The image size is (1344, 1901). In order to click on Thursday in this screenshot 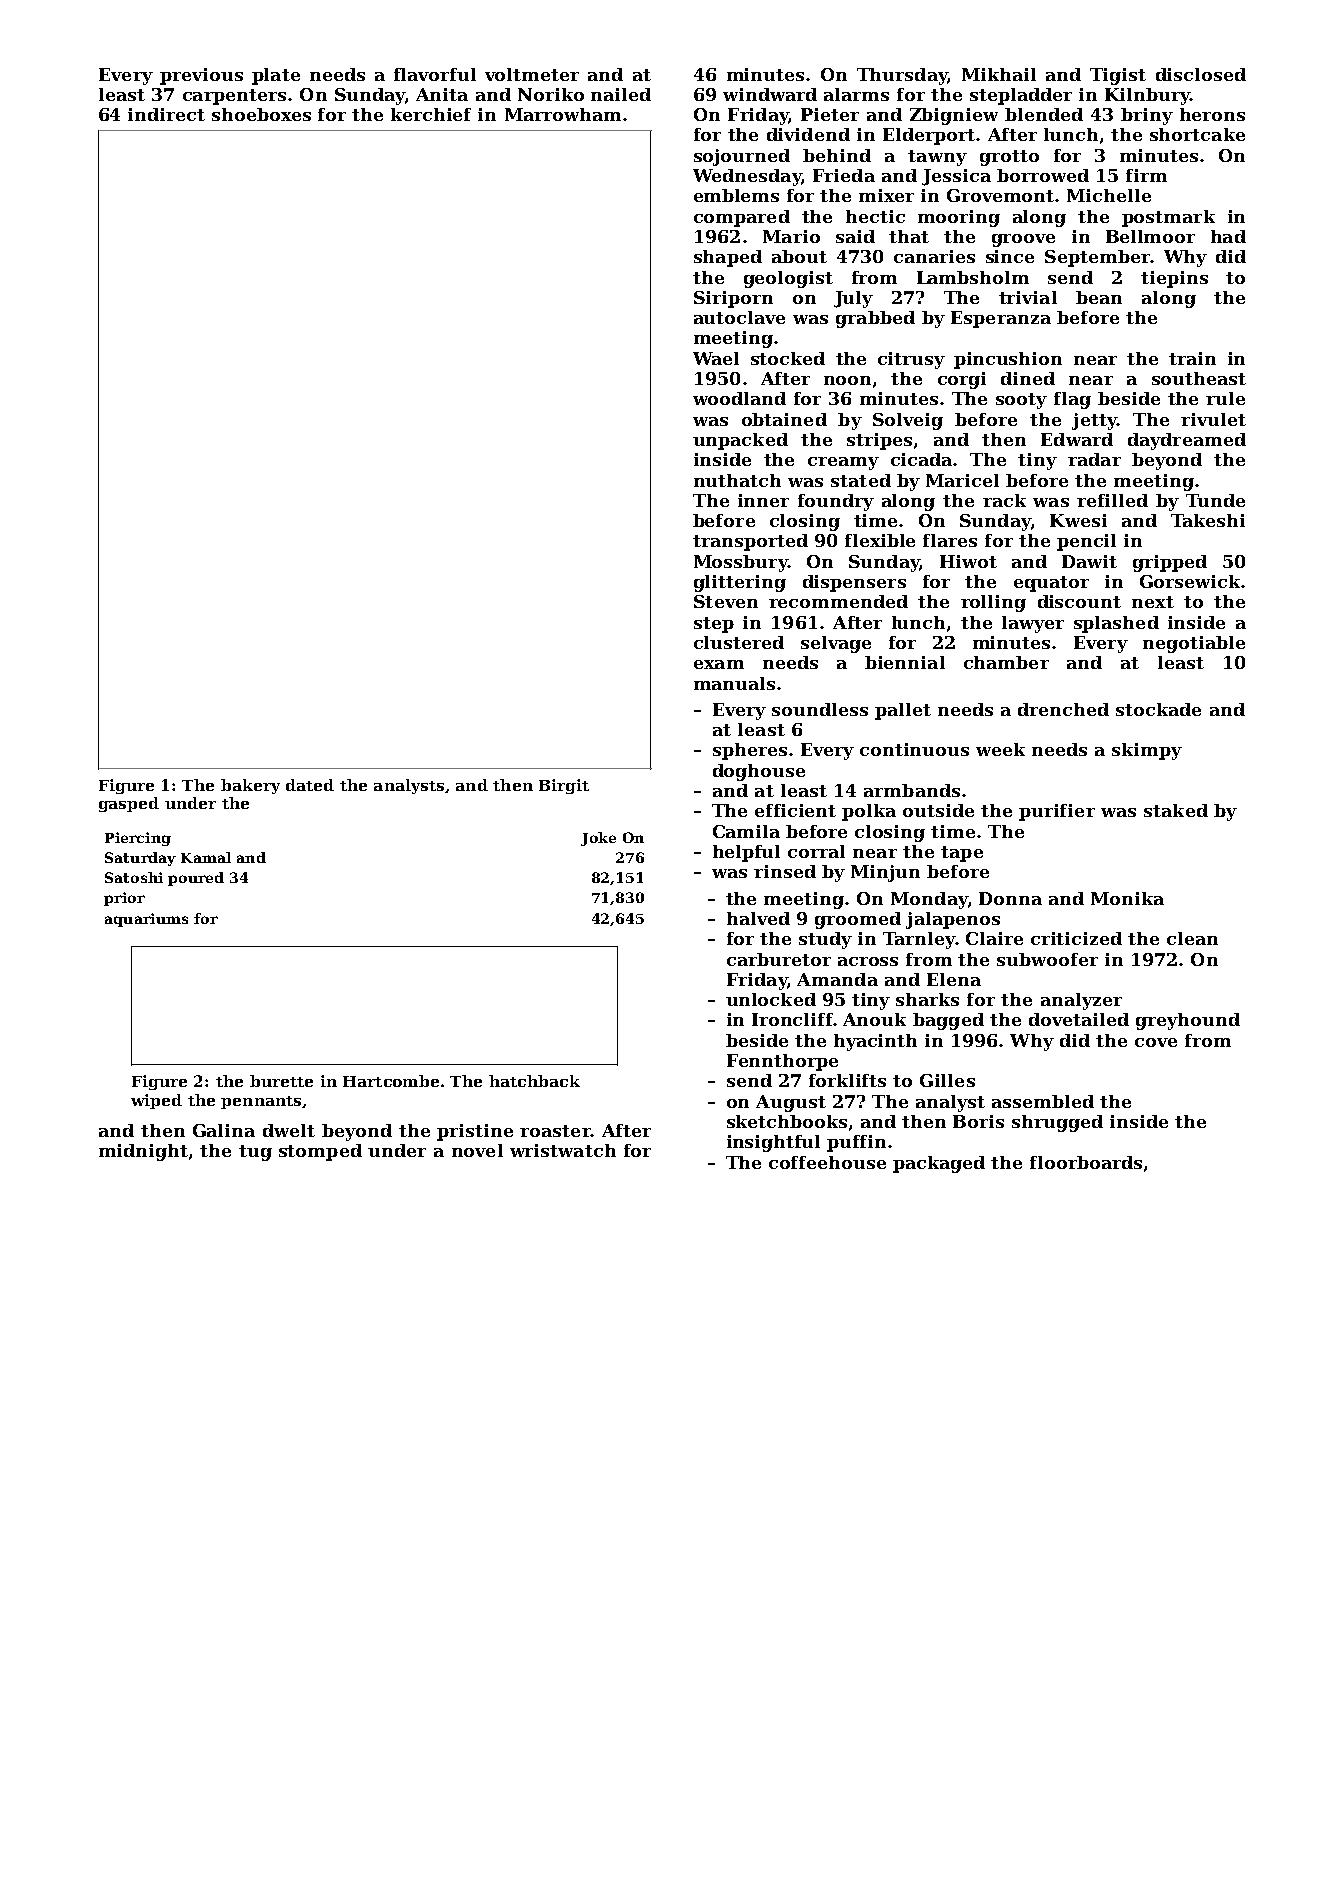, I will do `click(902, 76)`.
